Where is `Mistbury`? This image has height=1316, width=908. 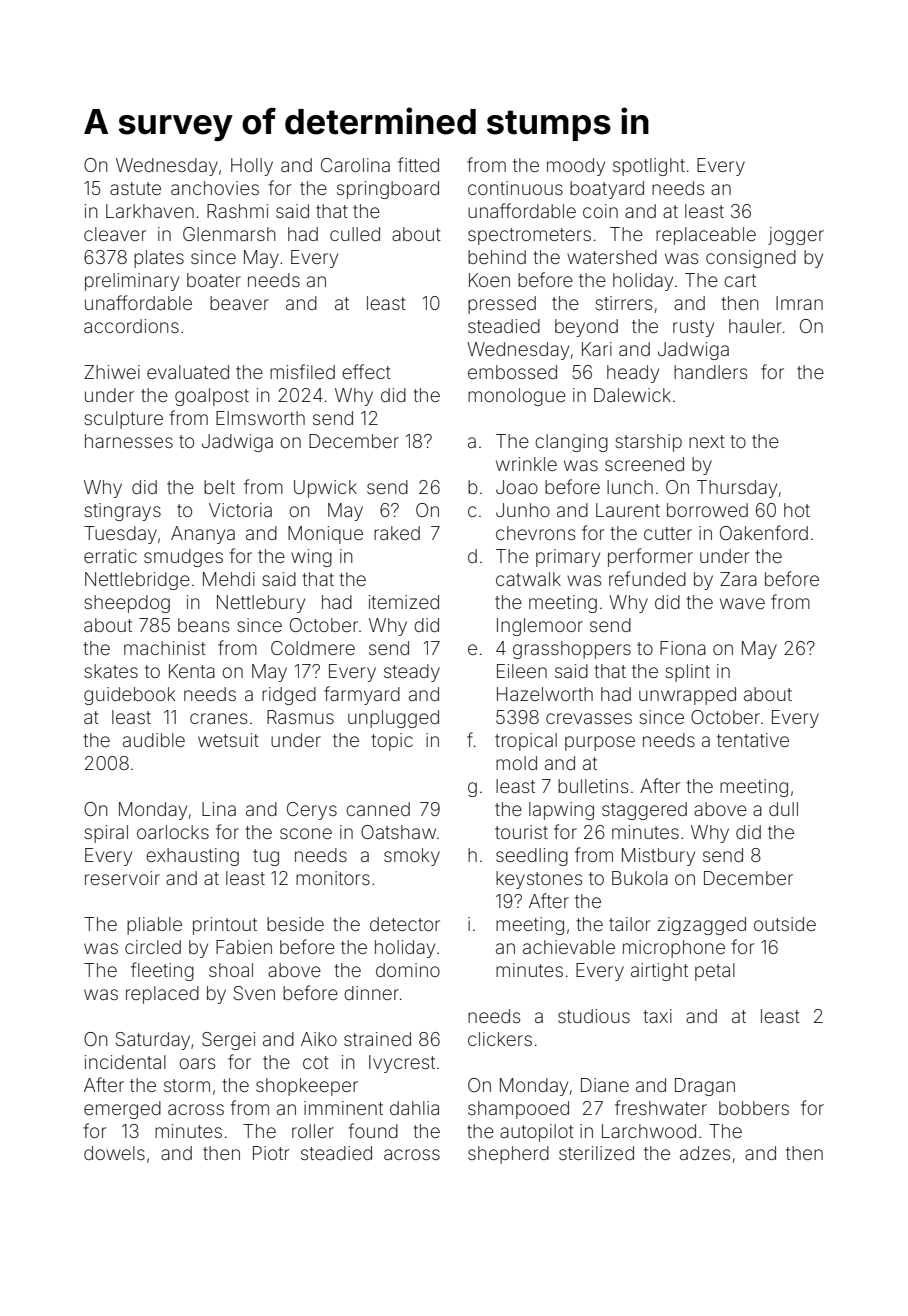
Mistbury is located at coordinates (658, 857).
